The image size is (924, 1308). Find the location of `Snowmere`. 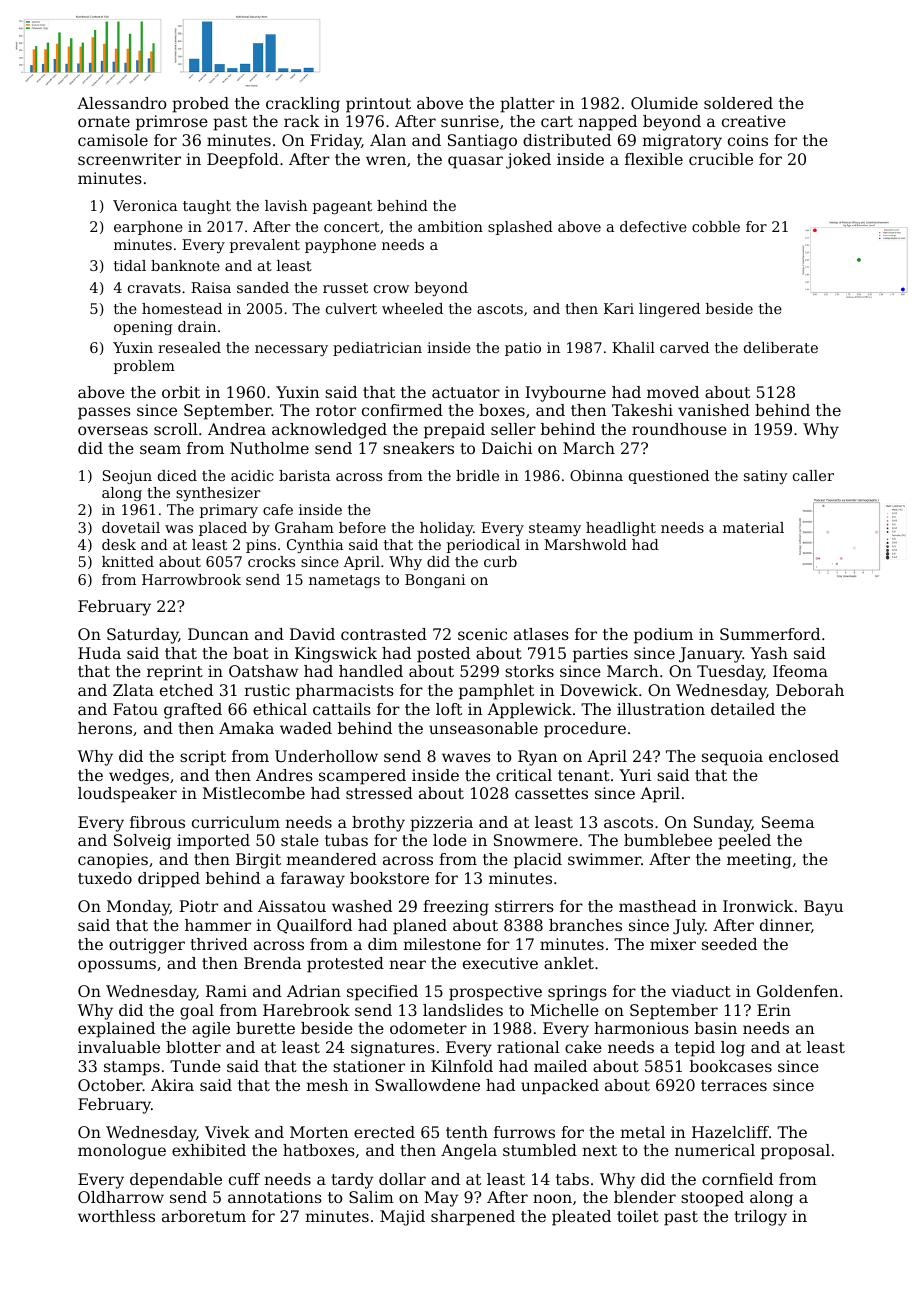

Snowmere is located at coordinates (536, 840).
